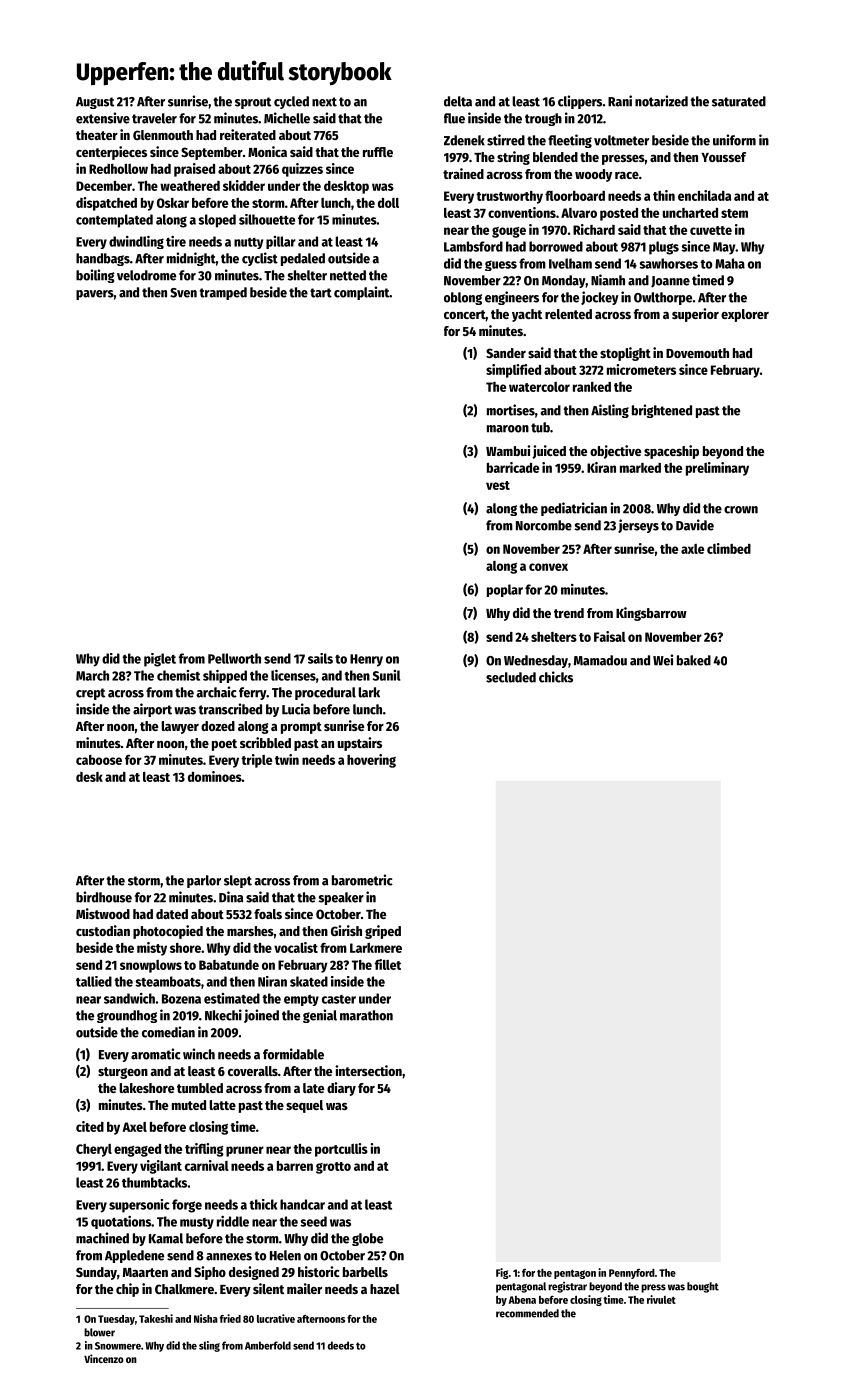  I want to click on preliminary, so click(717, 469).
